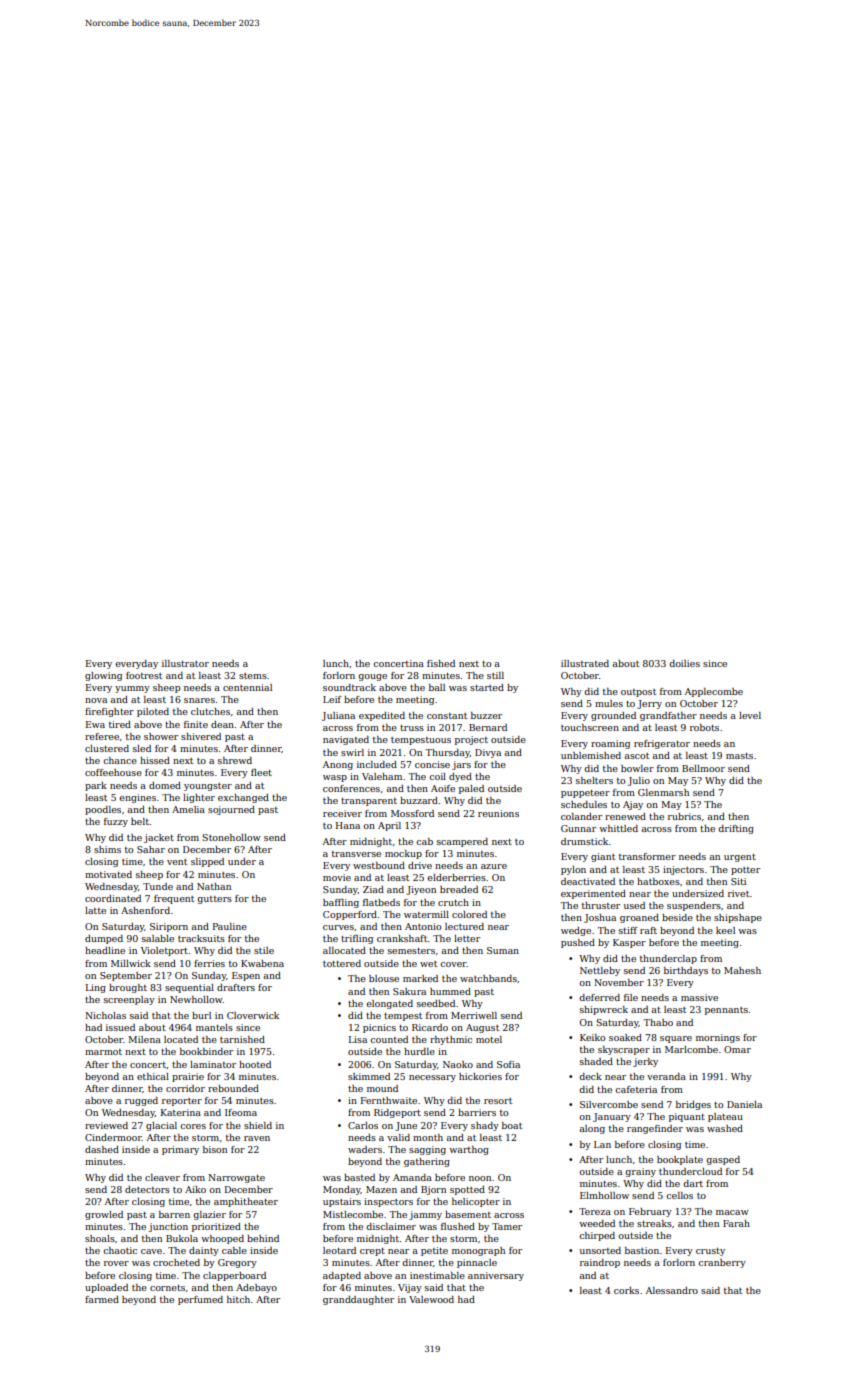 The width and height of the screenshot is (849, 1400). I want to click on letter, so click(467, 938).
